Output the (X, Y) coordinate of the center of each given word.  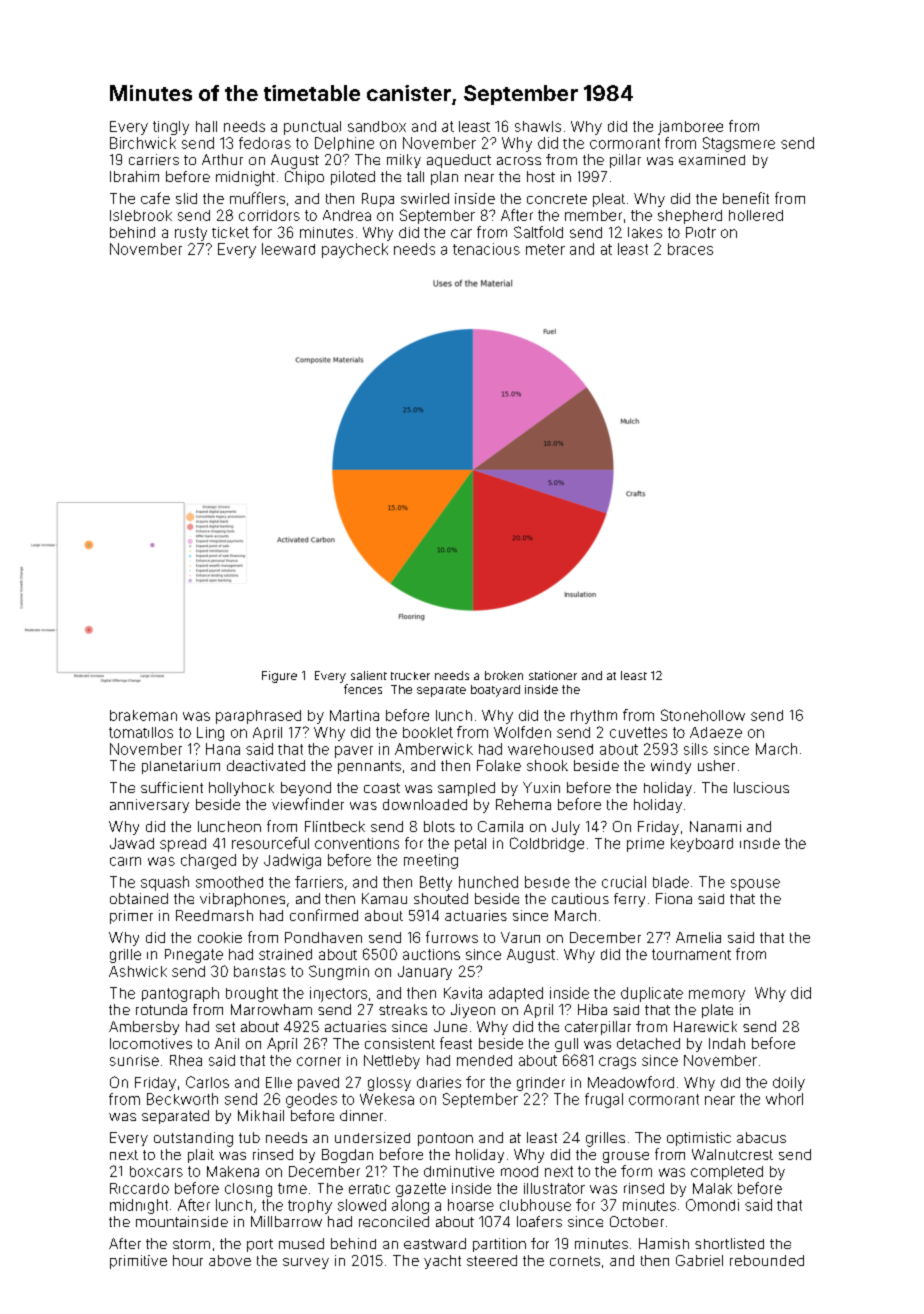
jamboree (690, 128)
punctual (312, 128)
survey (306, 1263)
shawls (538, 126)
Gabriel (699, 1260)
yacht (442, 1262)
